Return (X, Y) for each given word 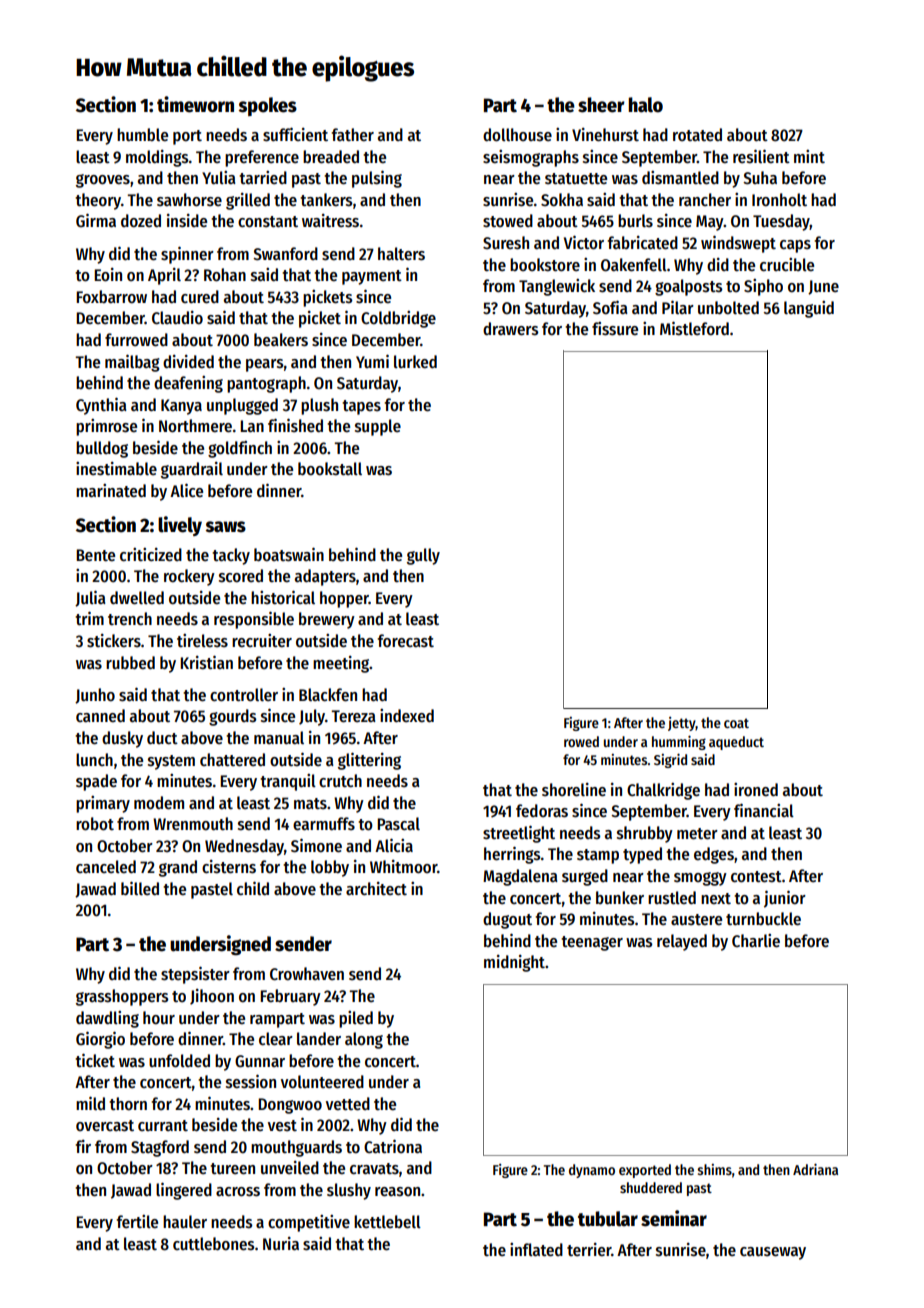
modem (159, 803)
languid (809, 309)
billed (140, 888)
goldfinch (240, 449)
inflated (536, 1250)
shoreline (574, 790)
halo (645, 105)
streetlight (519, 834)
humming (679, 742)
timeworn (195, 104)
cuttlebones (213, 1244)
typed (642, 855)
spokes (268, 106)
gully (423, 556)
